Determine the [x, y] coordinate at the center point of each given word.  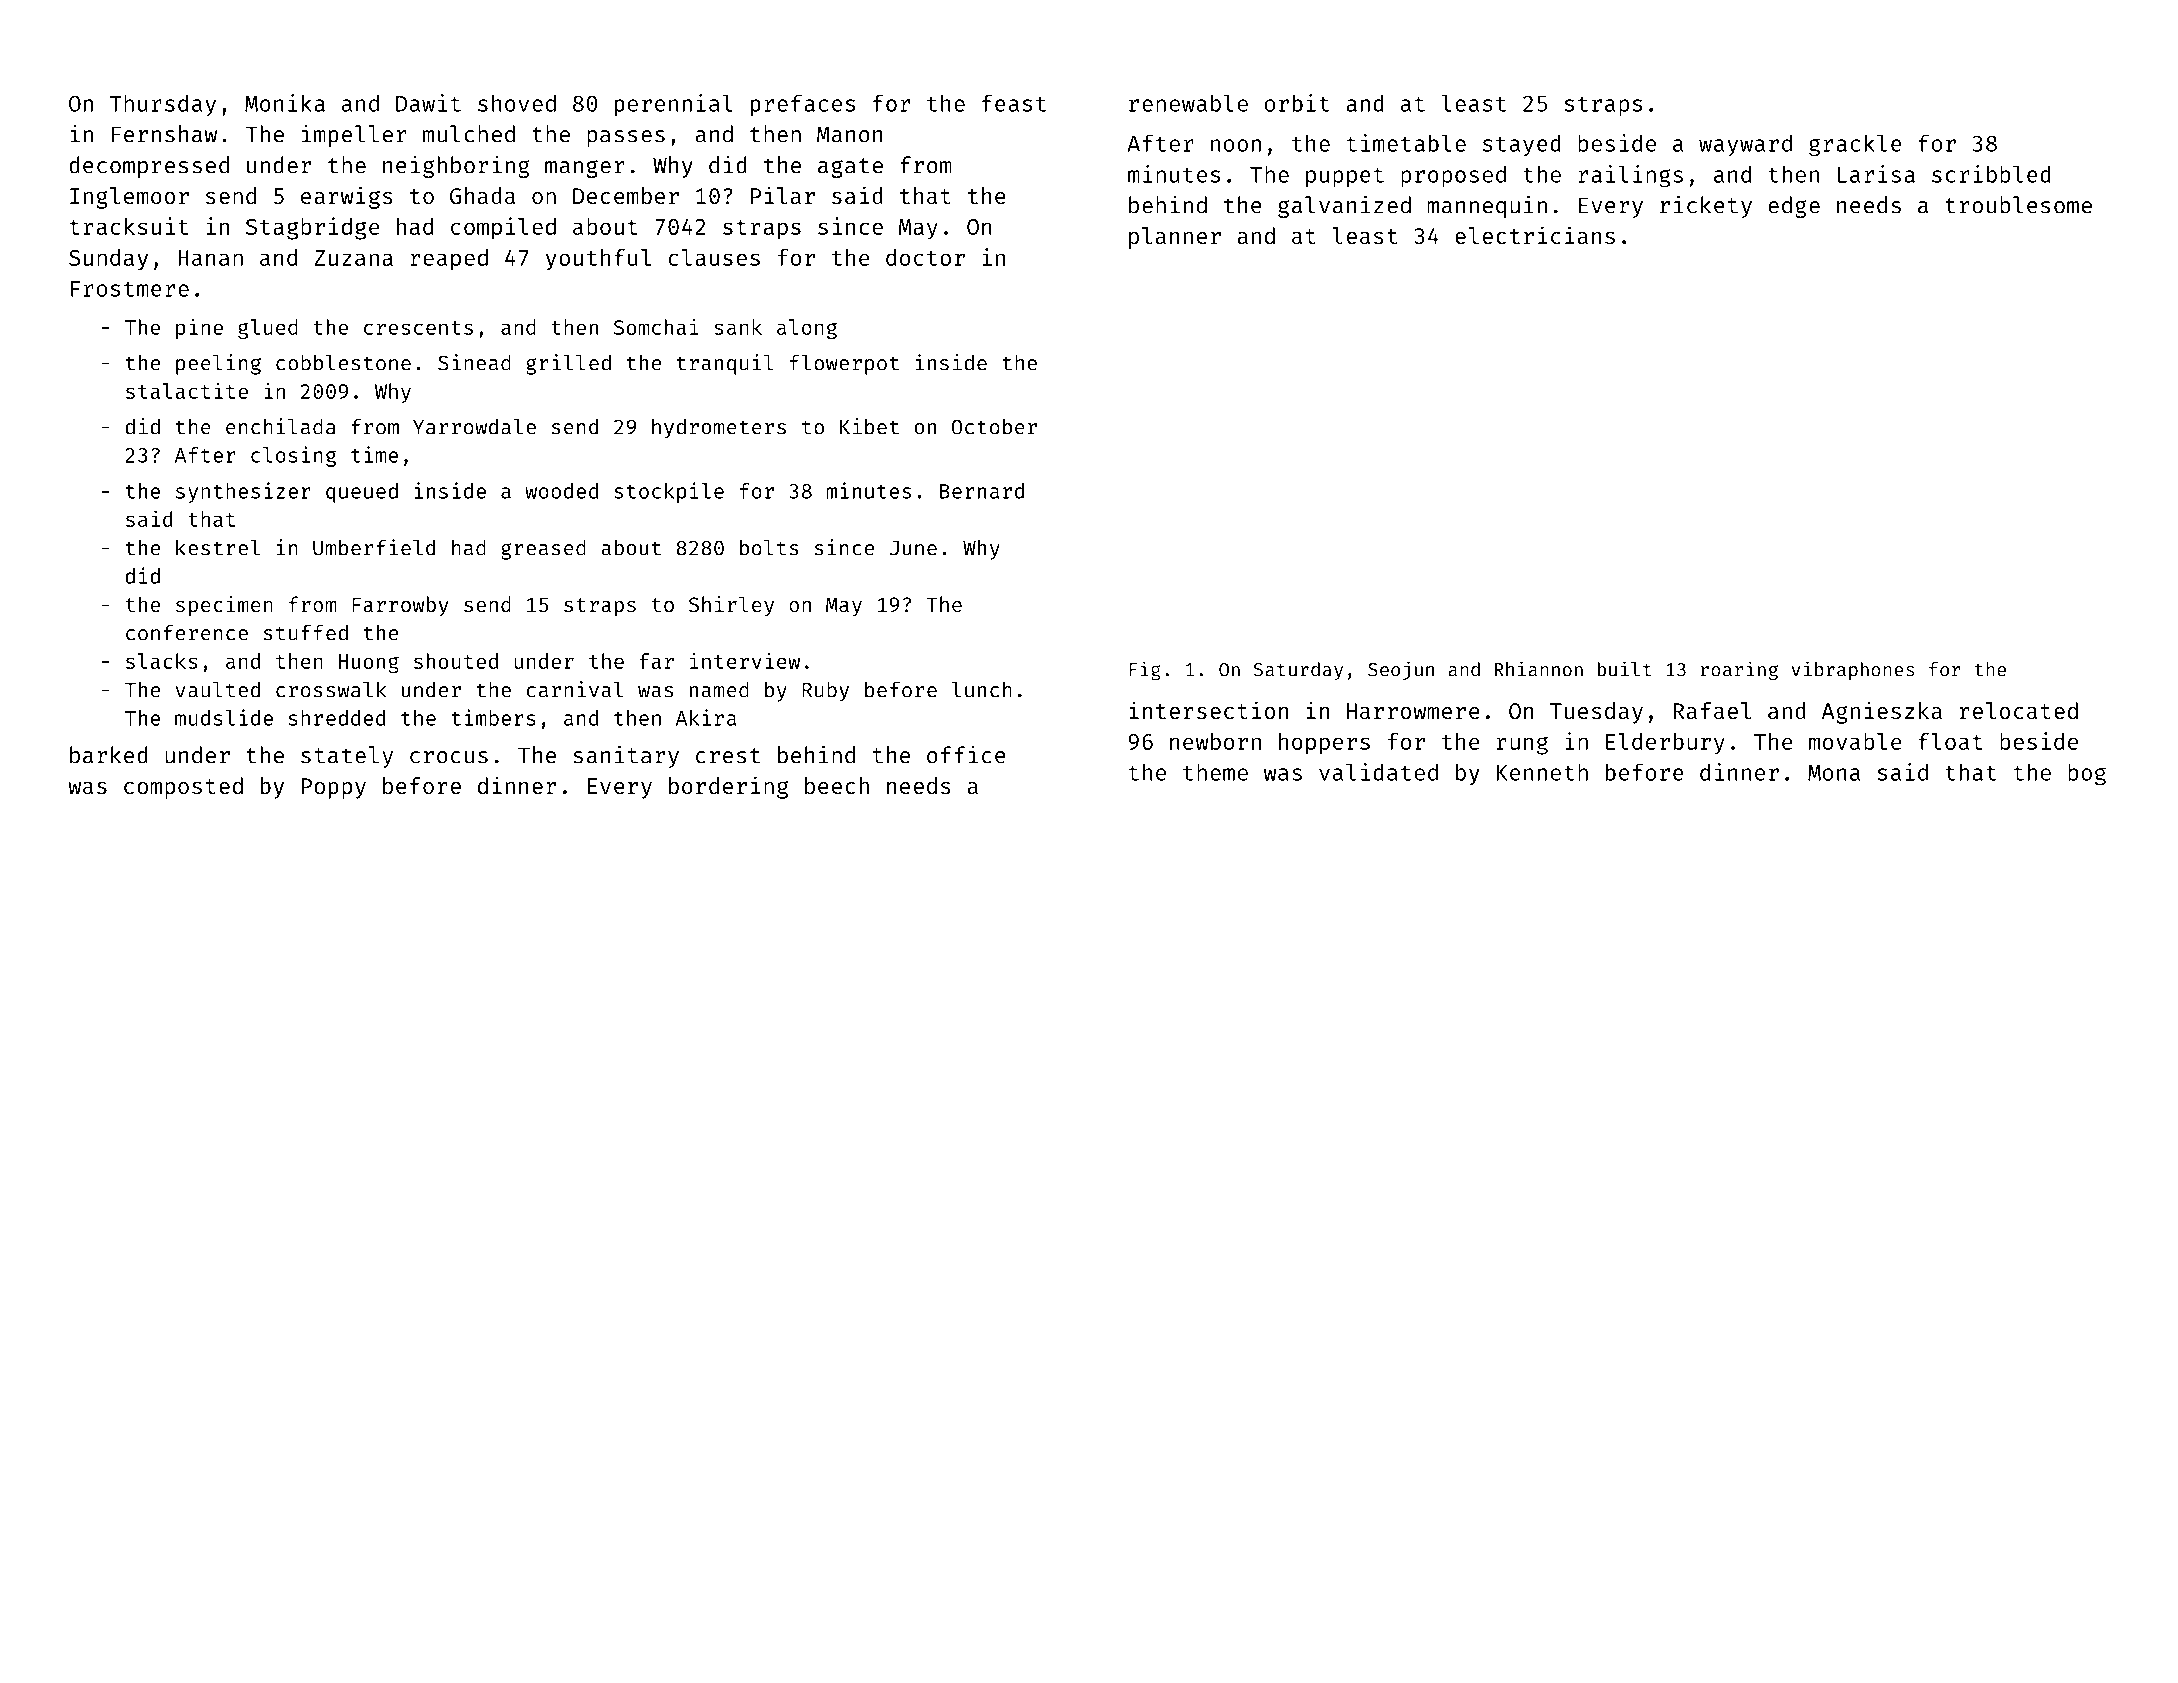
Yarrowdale [474, 426]
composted [183, 788]
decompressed [149, 167]
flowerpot [844, 364]
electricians [1535, 235]
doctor [925, 257]
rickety [1706, 207]
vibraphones [1853, 670]
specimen [224, 606]
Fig [1145, 671]
